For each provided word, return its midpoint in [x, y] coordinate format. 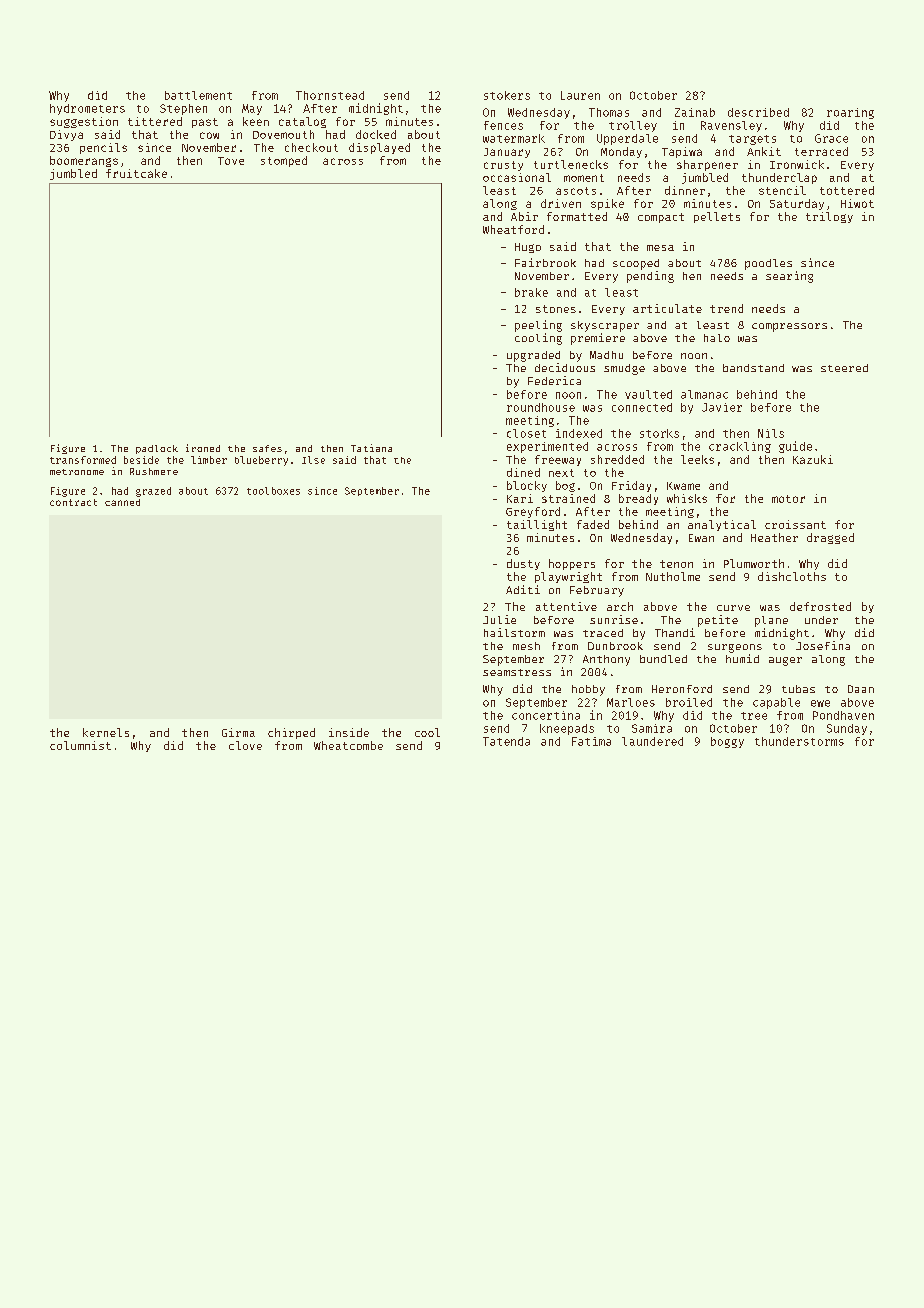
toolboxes [273, 491]
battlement [198, 95]
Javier [722, 407]
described [758, 112]
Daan [861, 689]
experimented [547, 447]
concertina [546, 715]
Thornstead [330, 95]
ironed [203, 448]
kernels [106, 732]
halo [717, 338]
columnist [80, 745]
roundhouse [541, 407]
